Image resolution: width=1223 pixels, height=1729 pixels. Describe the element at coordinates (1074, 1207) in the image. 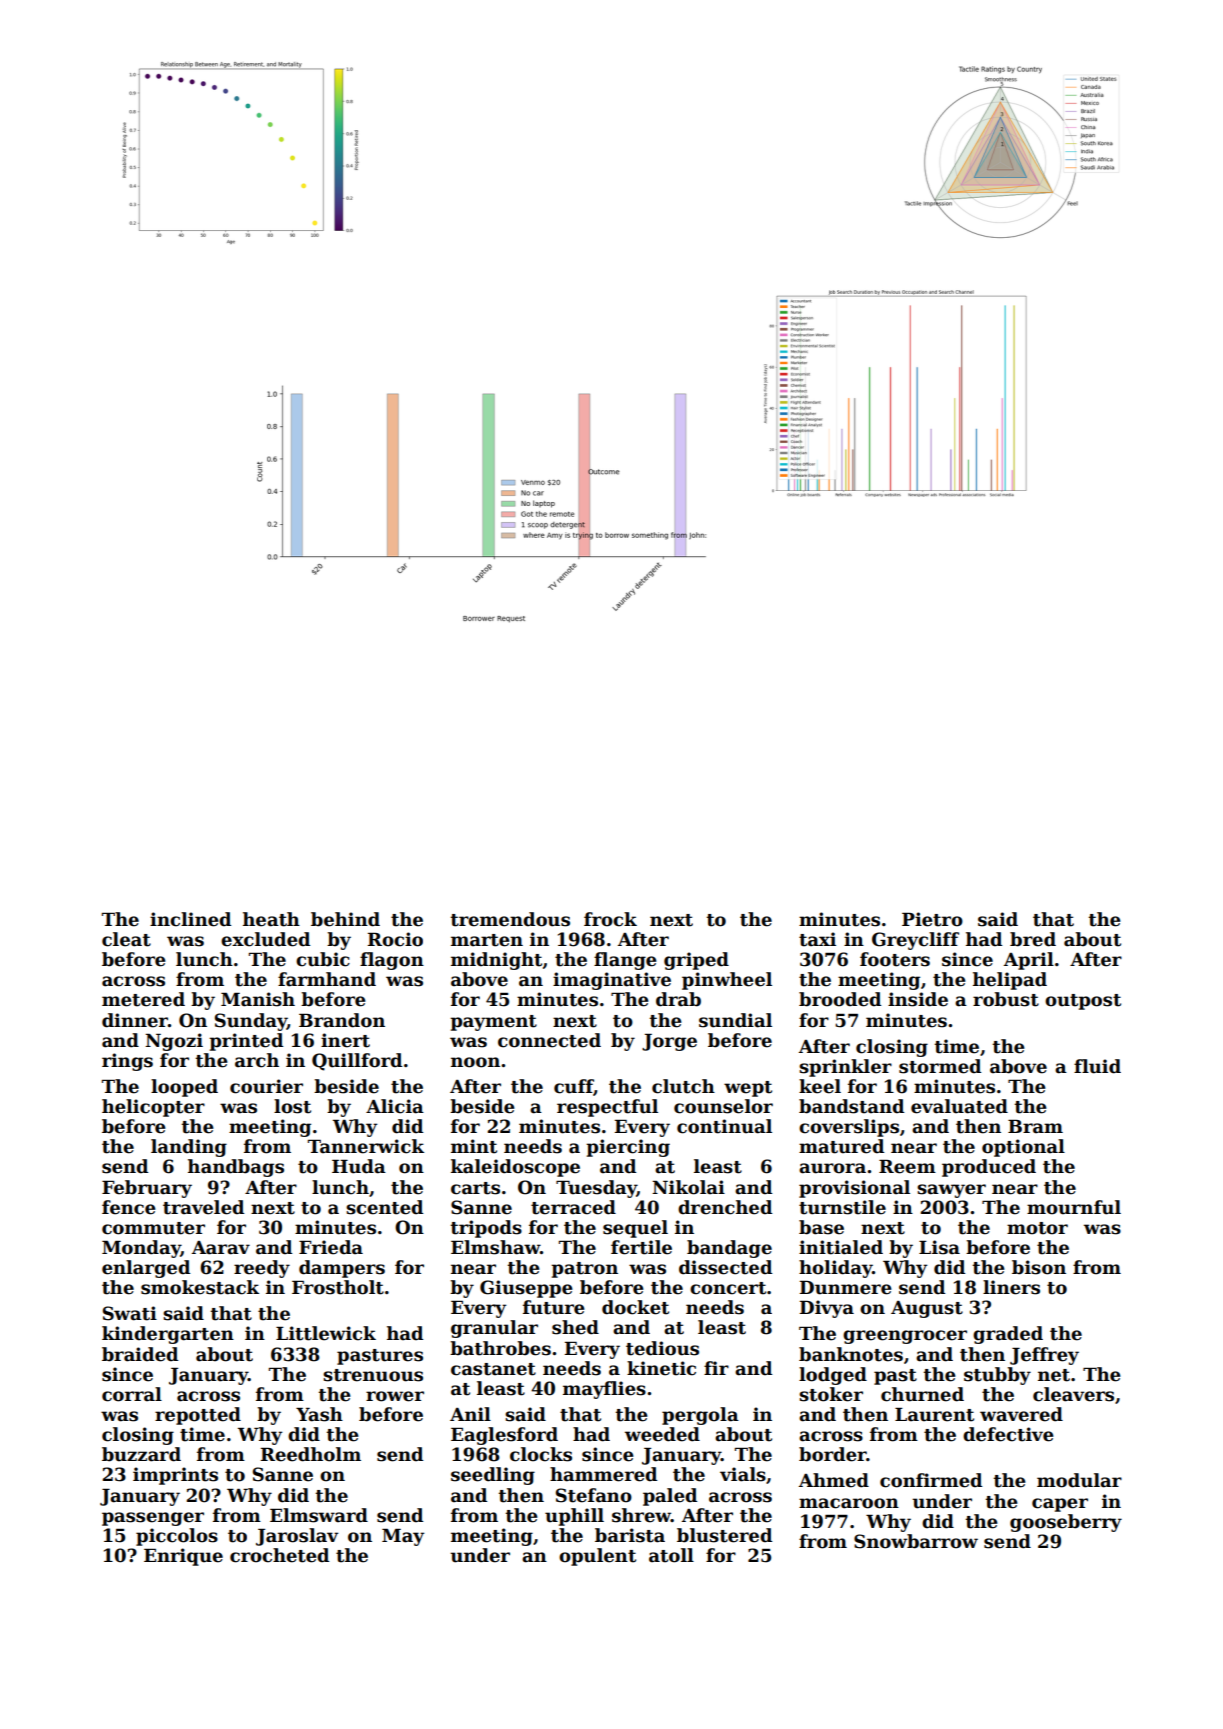

I see `mournful` at that location.
